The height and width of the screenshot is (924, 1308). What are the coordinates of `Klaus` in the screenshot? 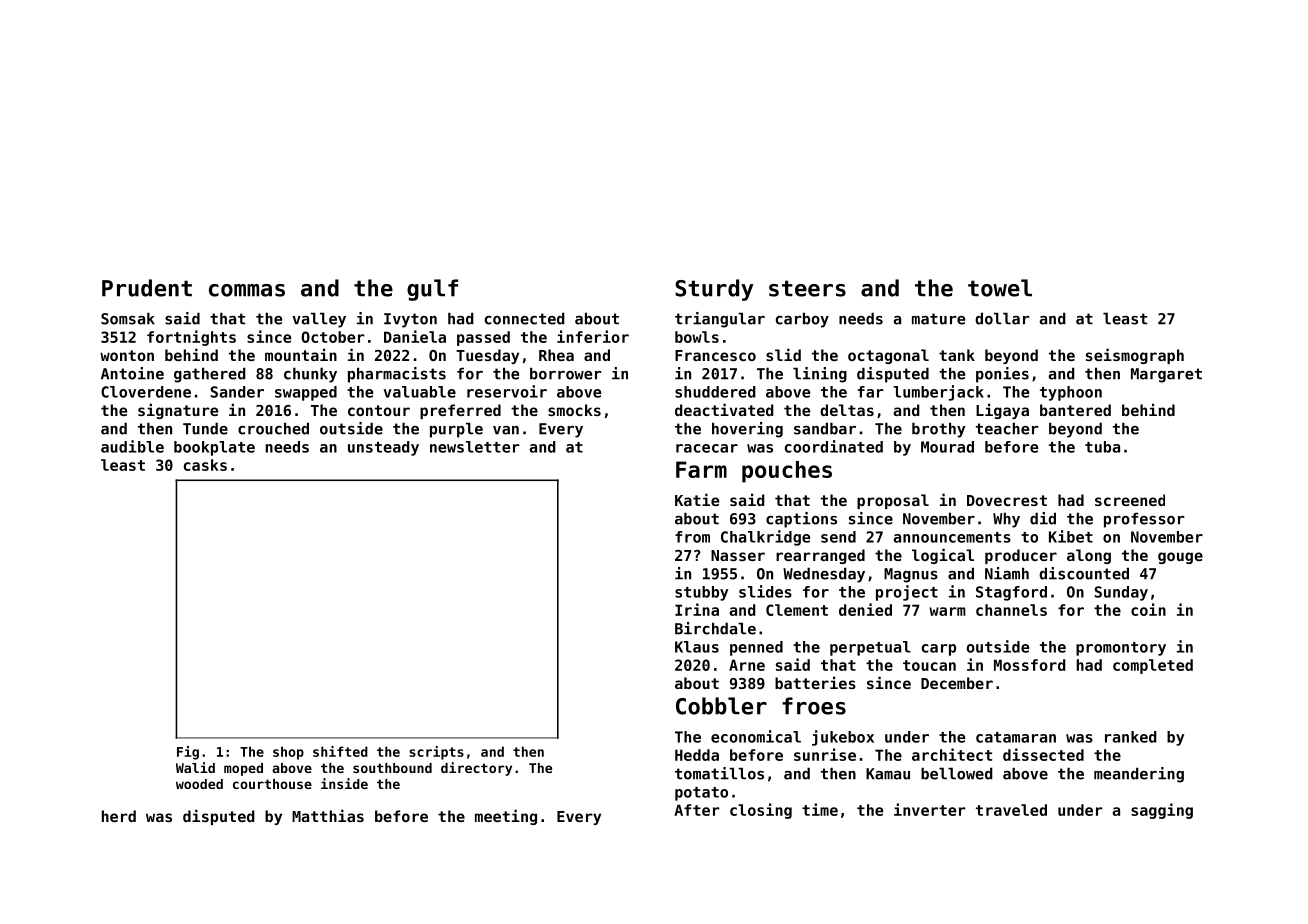 It's located at (697, 647).
